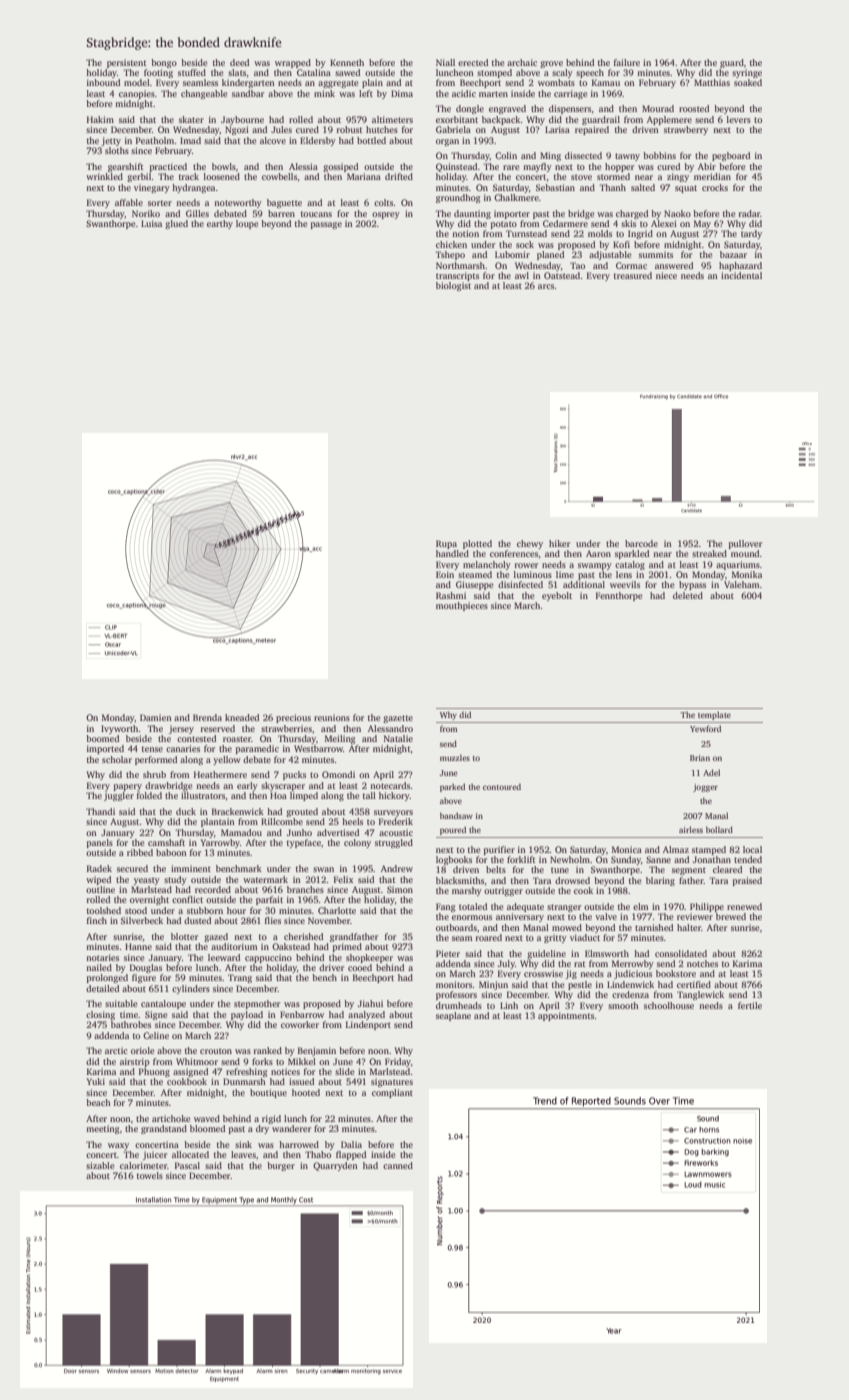 The width and height of the screenshot is (849, 1400). I want to click on Damien, so click(156, 717).
